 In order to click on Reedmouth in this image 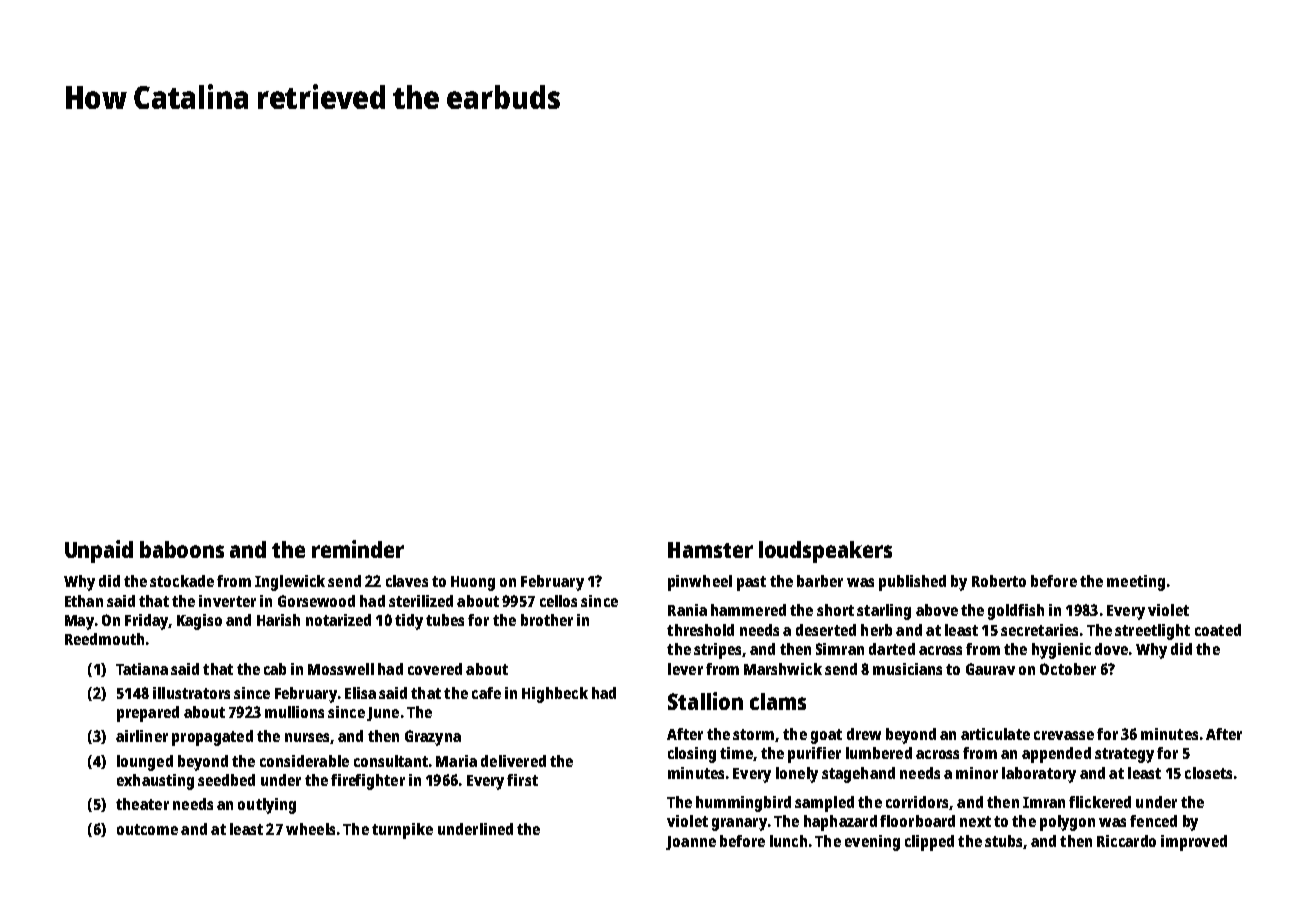, I will do `click(104, 639)`.
